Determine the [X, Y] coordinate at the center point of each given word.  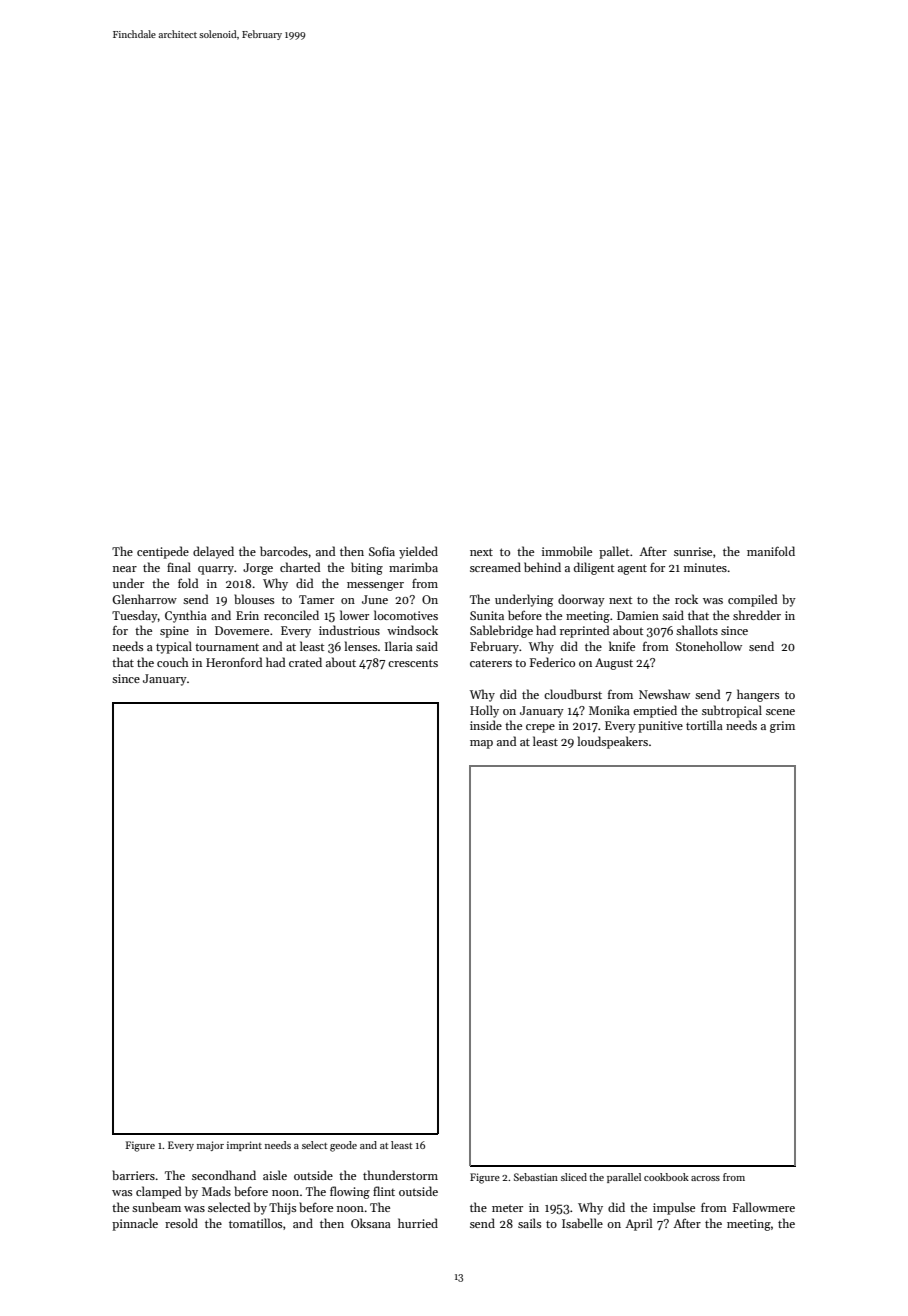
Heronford [234, 662]
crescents [413, 663]
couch [173, 662]
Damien [638, 615]
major [210, 1146]
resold [181, 1223]
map [481, 744]
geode [343, 1146]
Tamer [316, 599]
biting [367, 568]
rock [686, 599]
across [705, 1178]
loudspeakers [613, 742]
